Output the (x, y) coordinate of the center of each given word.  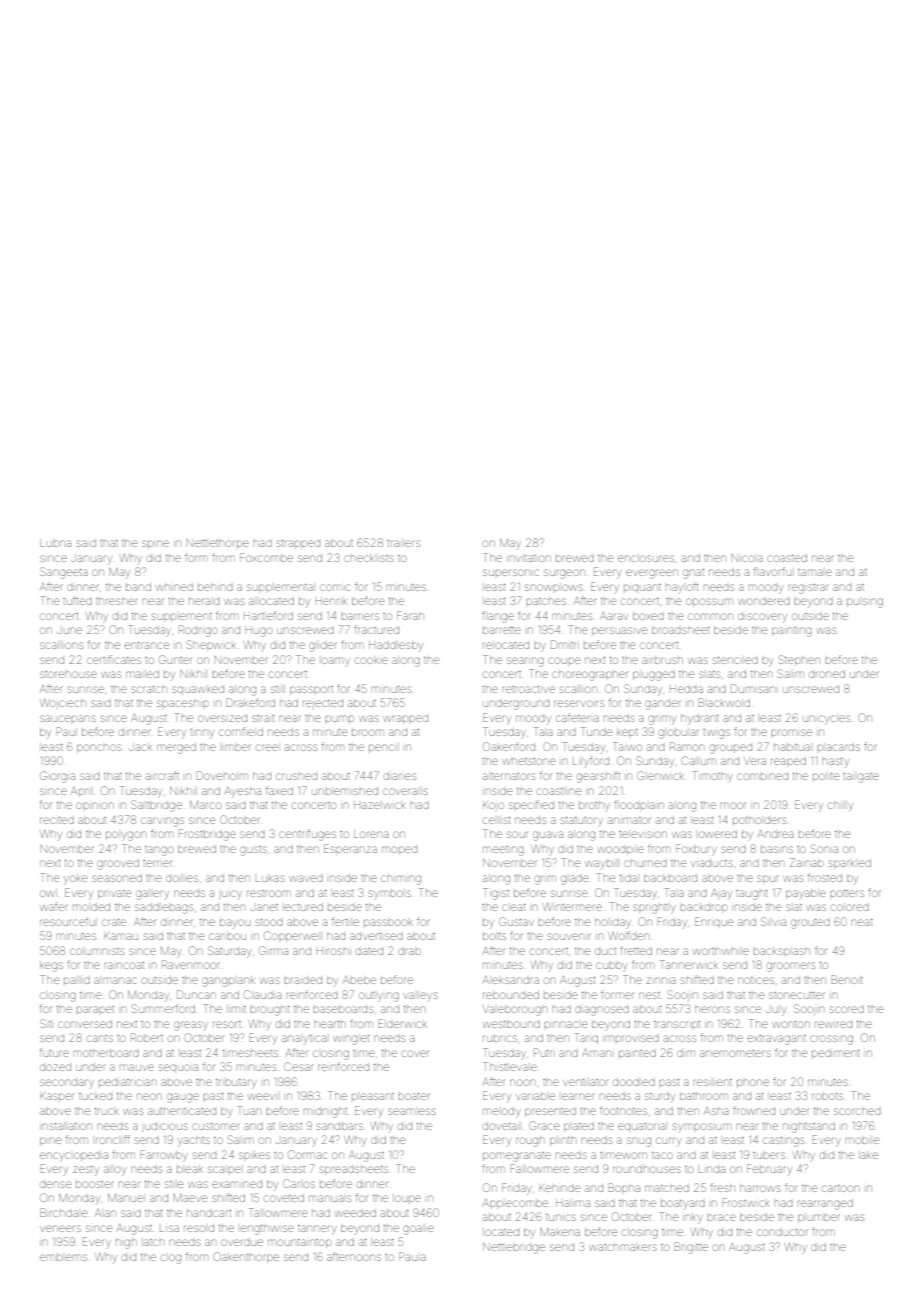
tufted (77, 600)
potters (847, 893)
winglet (351, 1039)
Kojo (493, 806)
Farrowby (163, 1156)
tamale (815, 572)
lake (869, 1155)
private (114, 894)
